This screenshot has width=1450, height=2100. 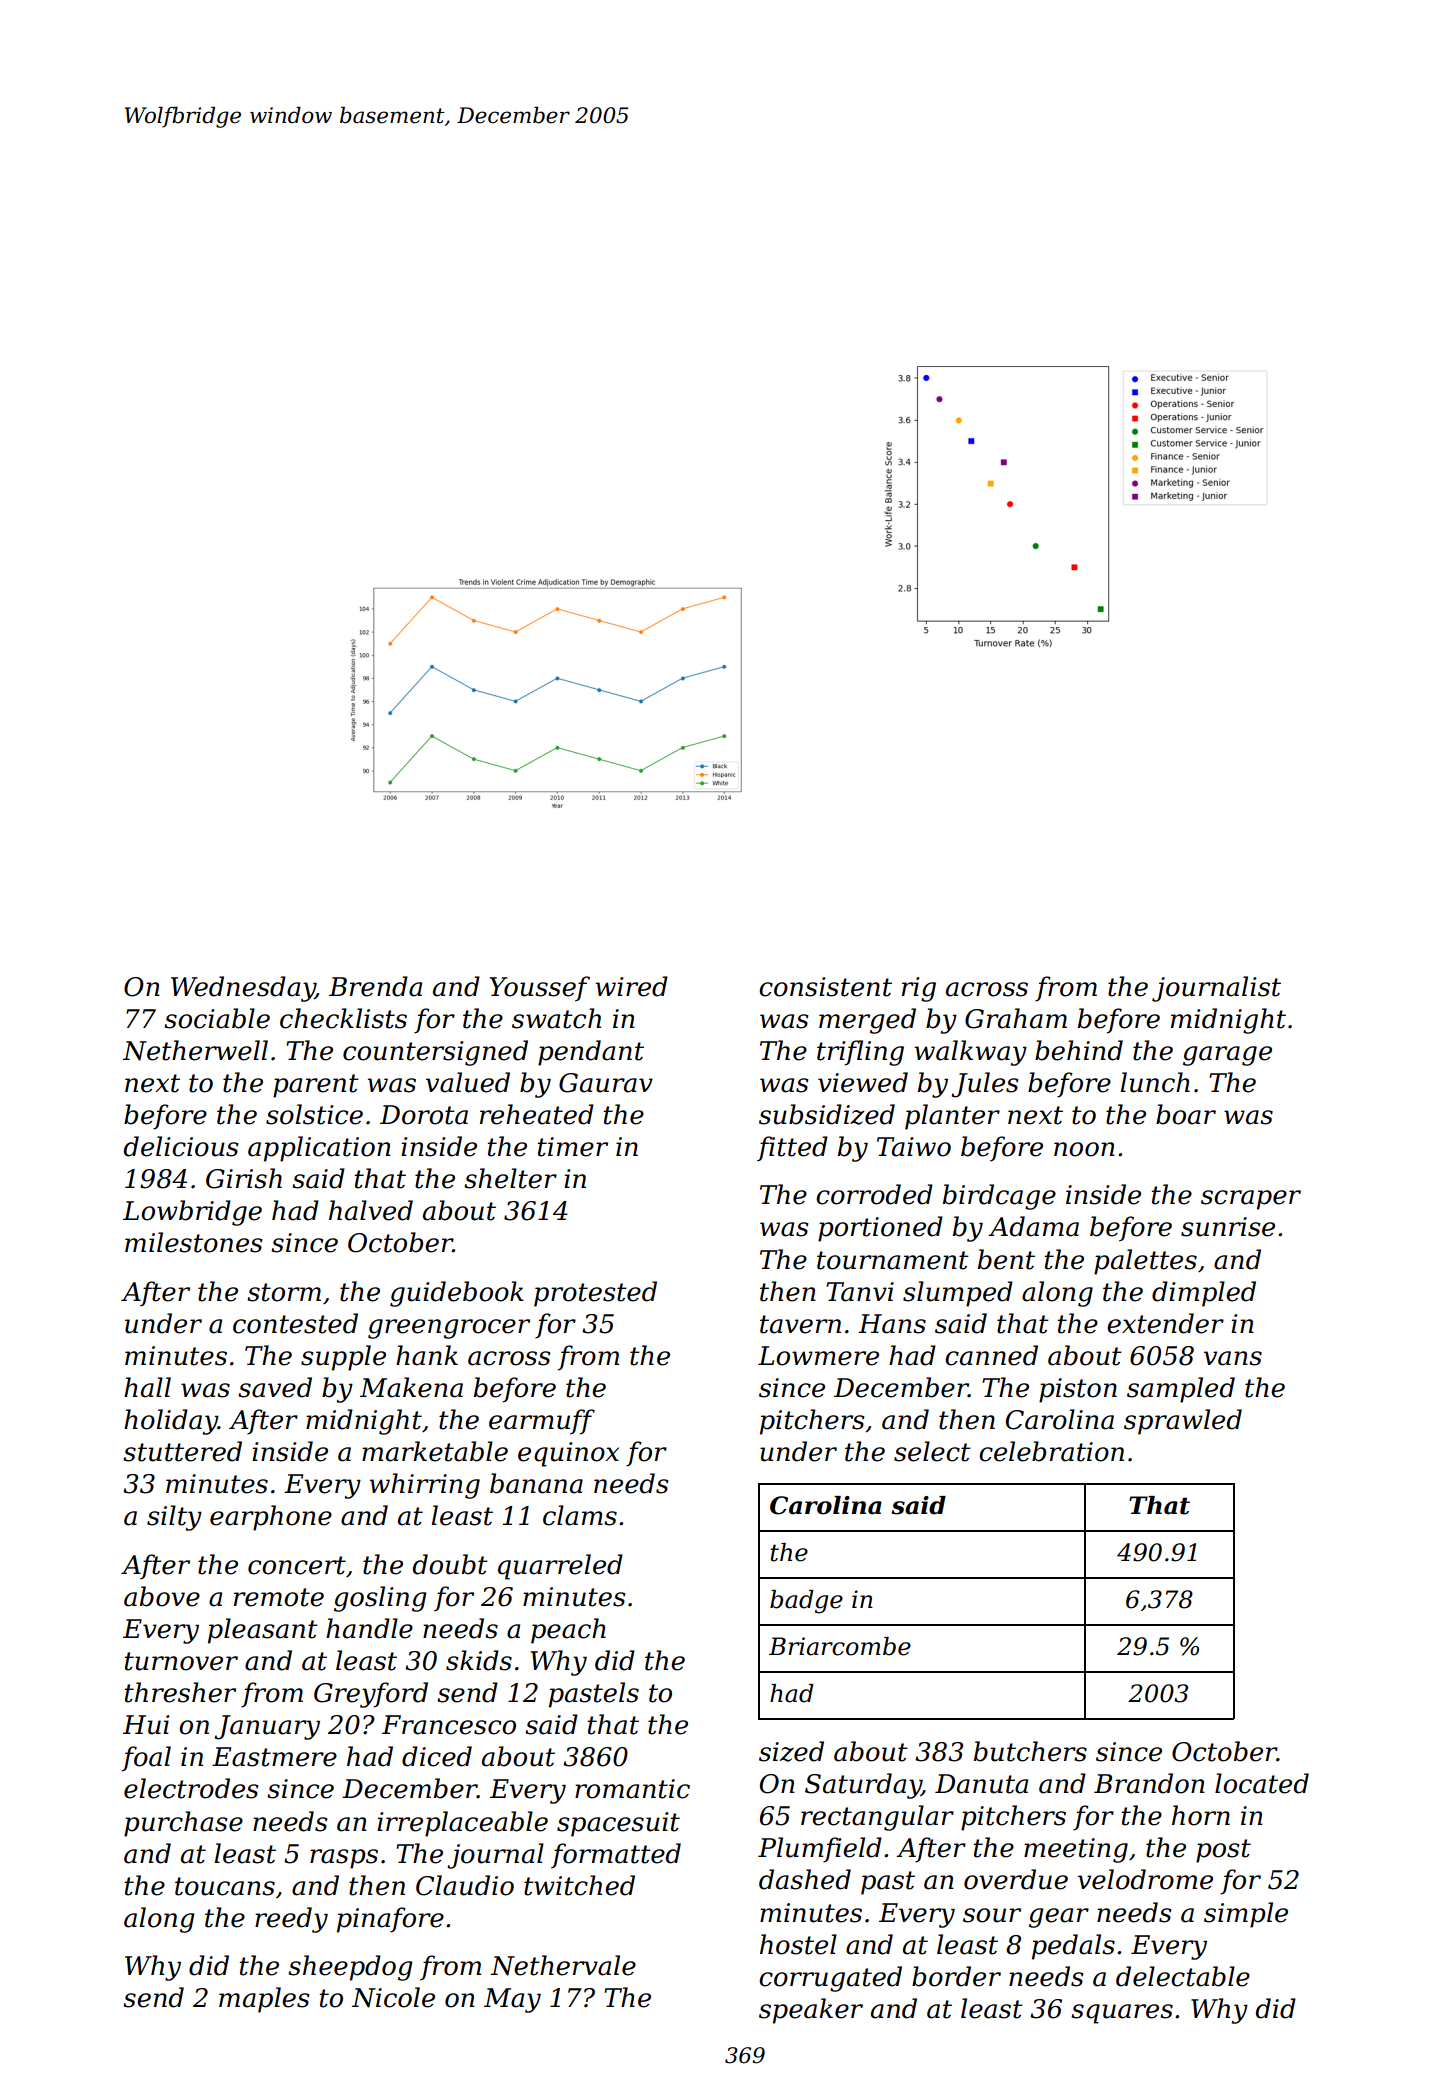 I want to click on sociable, so click(x=217, y=1018).
